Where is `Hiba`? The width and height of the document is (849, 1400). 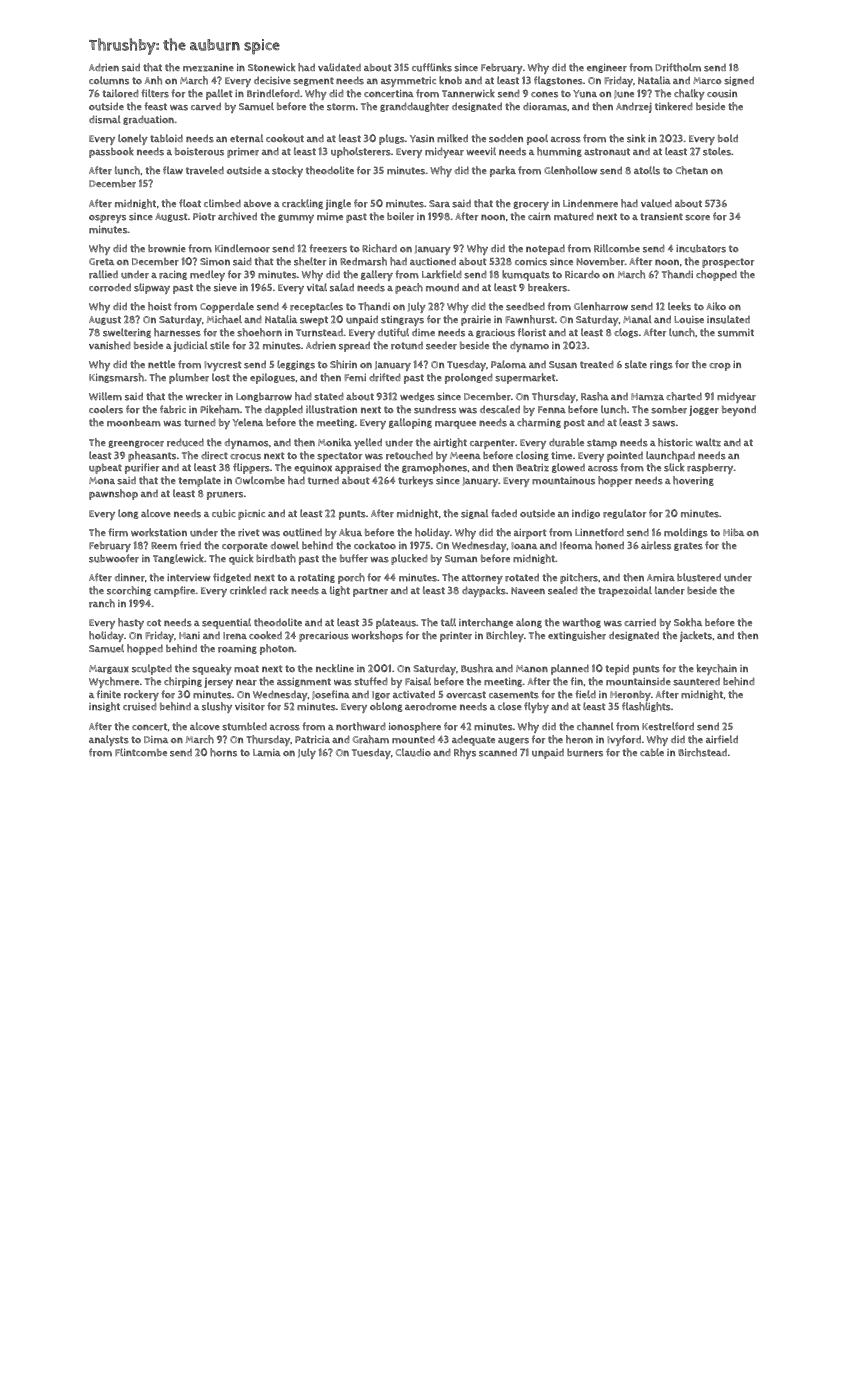
Hiba is located at coordinates (733, 532).
